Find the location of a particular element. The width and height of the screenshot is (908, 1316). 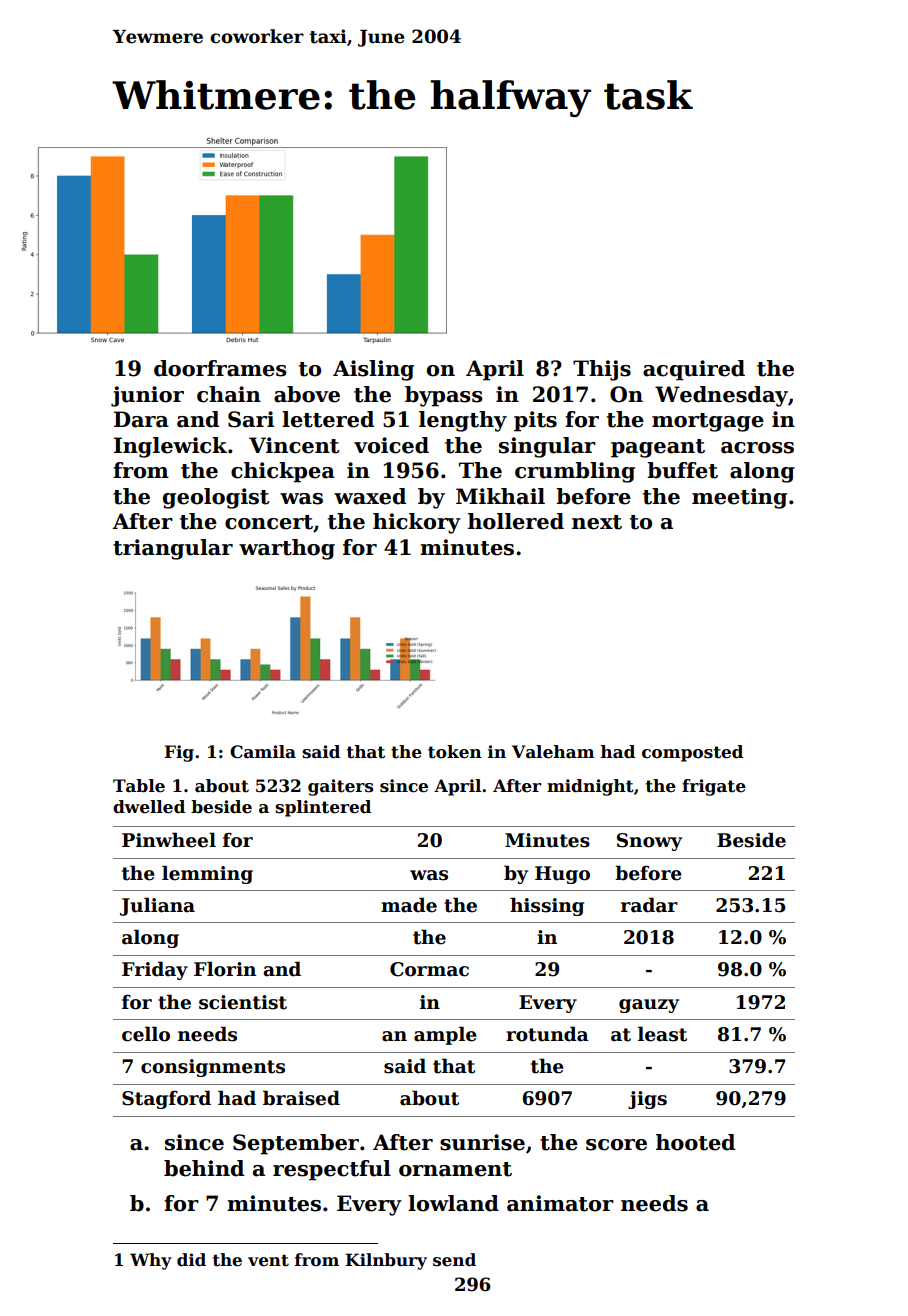

mortgage is located at coordinates (708, 422).
